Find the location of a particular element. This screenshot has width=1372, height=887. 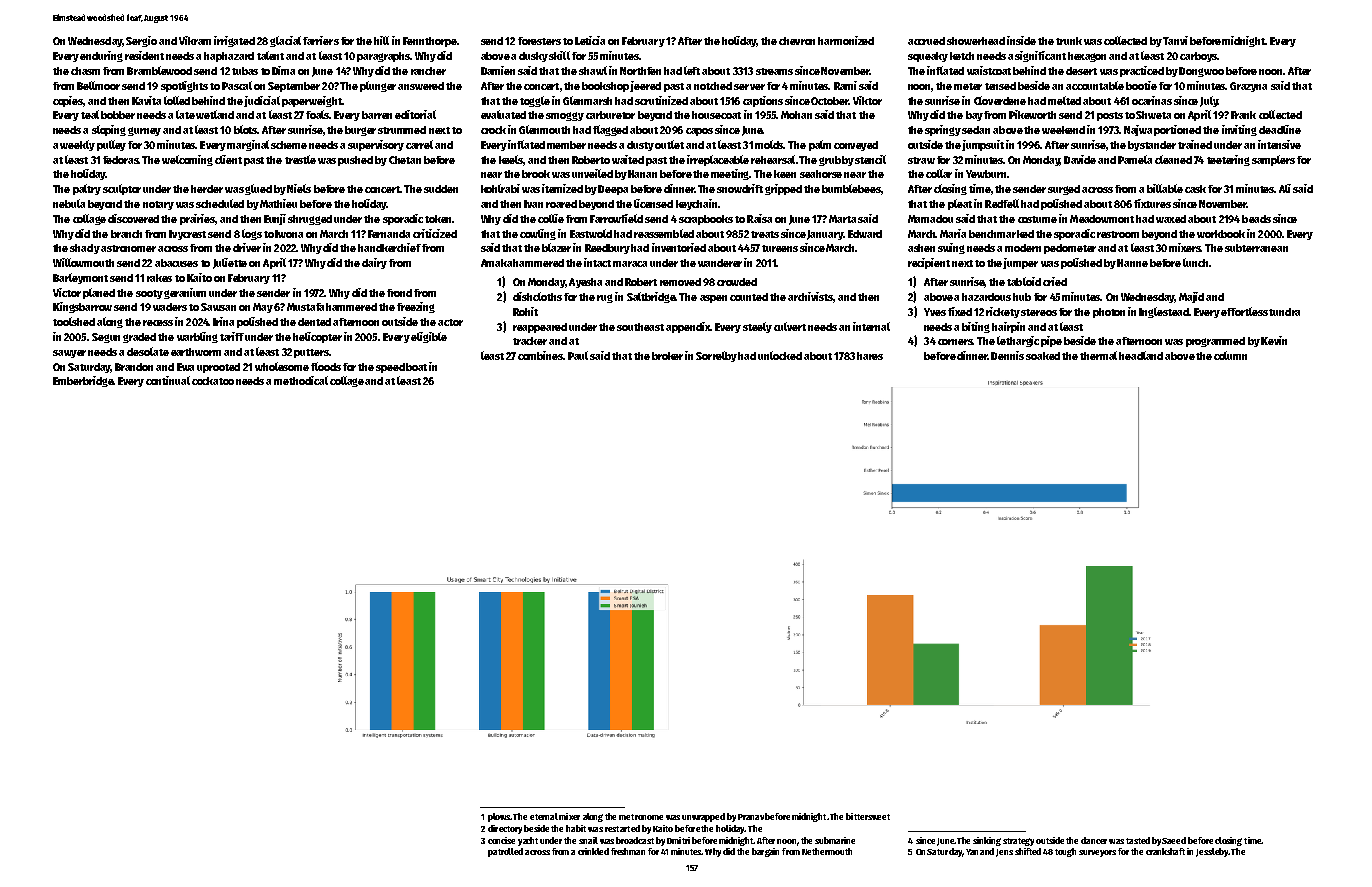

patrolled is located at coordinates (505, 852).
